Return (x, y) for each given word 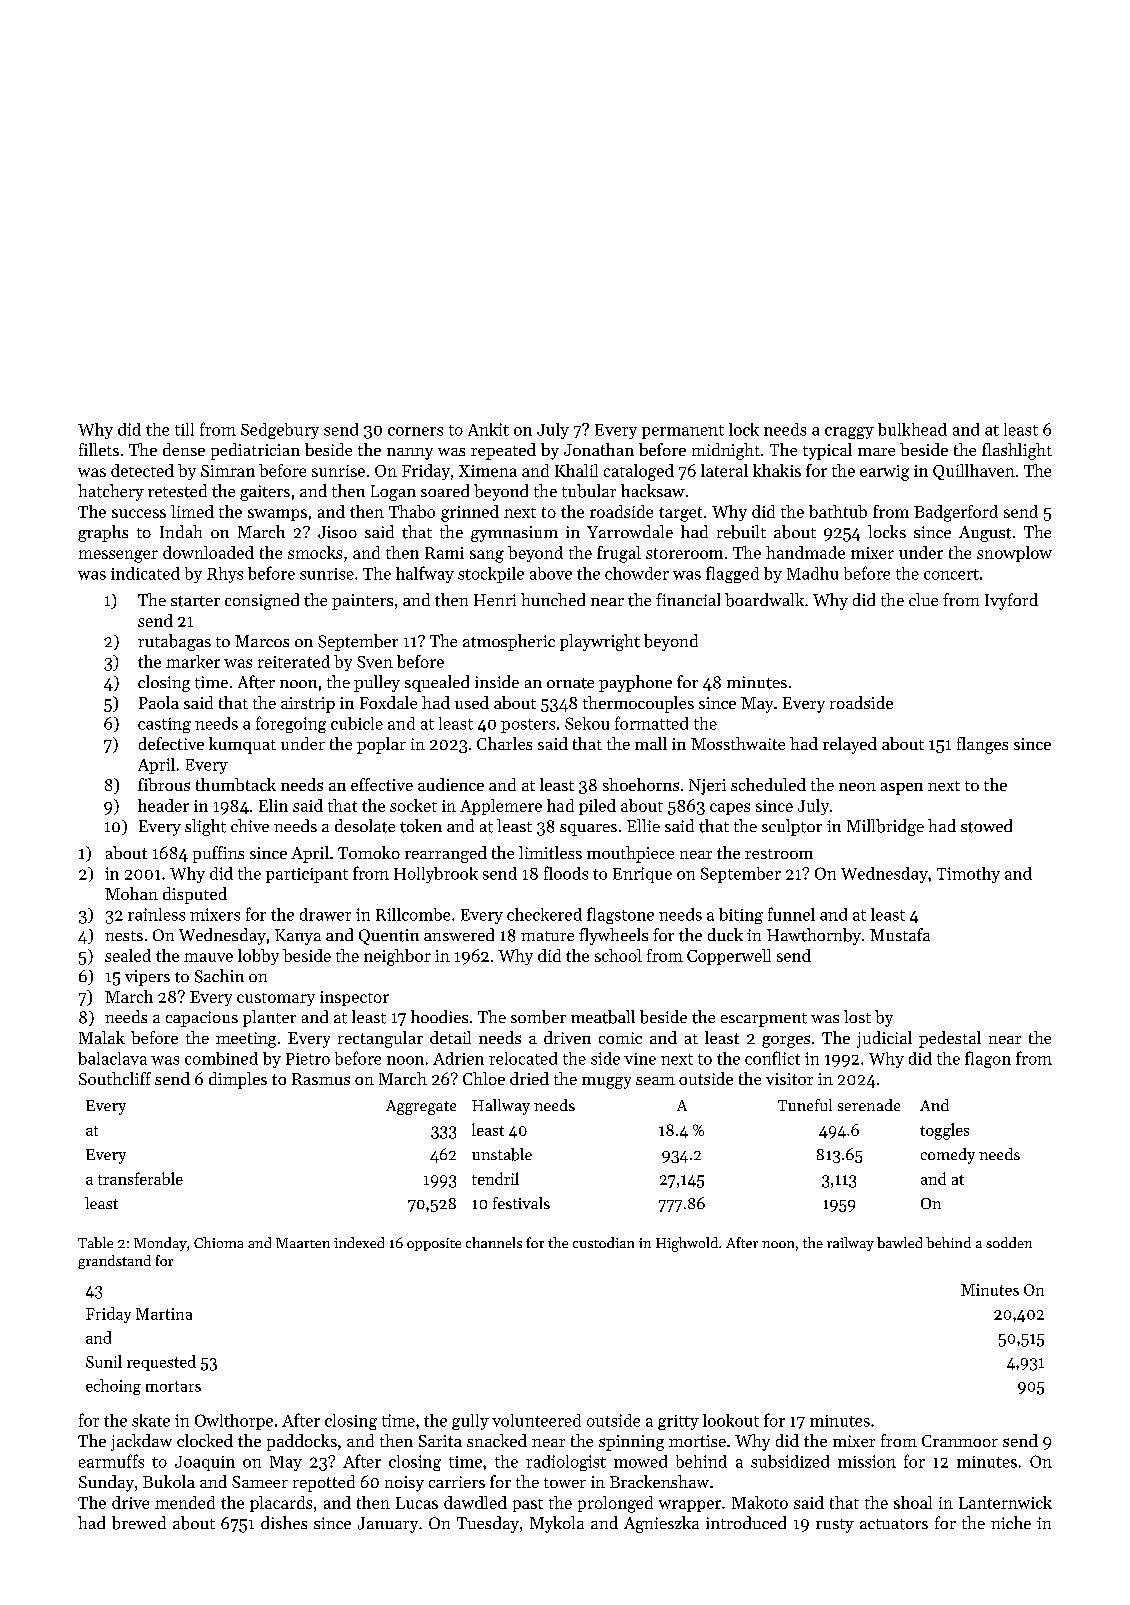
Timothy (968, 875)
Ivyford (1011, 601)
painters (362, 602)
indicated (145, 573)
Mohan (131, 893)
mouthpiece (630, 854)
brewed (139, 1523)
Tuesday (488, 1524)
